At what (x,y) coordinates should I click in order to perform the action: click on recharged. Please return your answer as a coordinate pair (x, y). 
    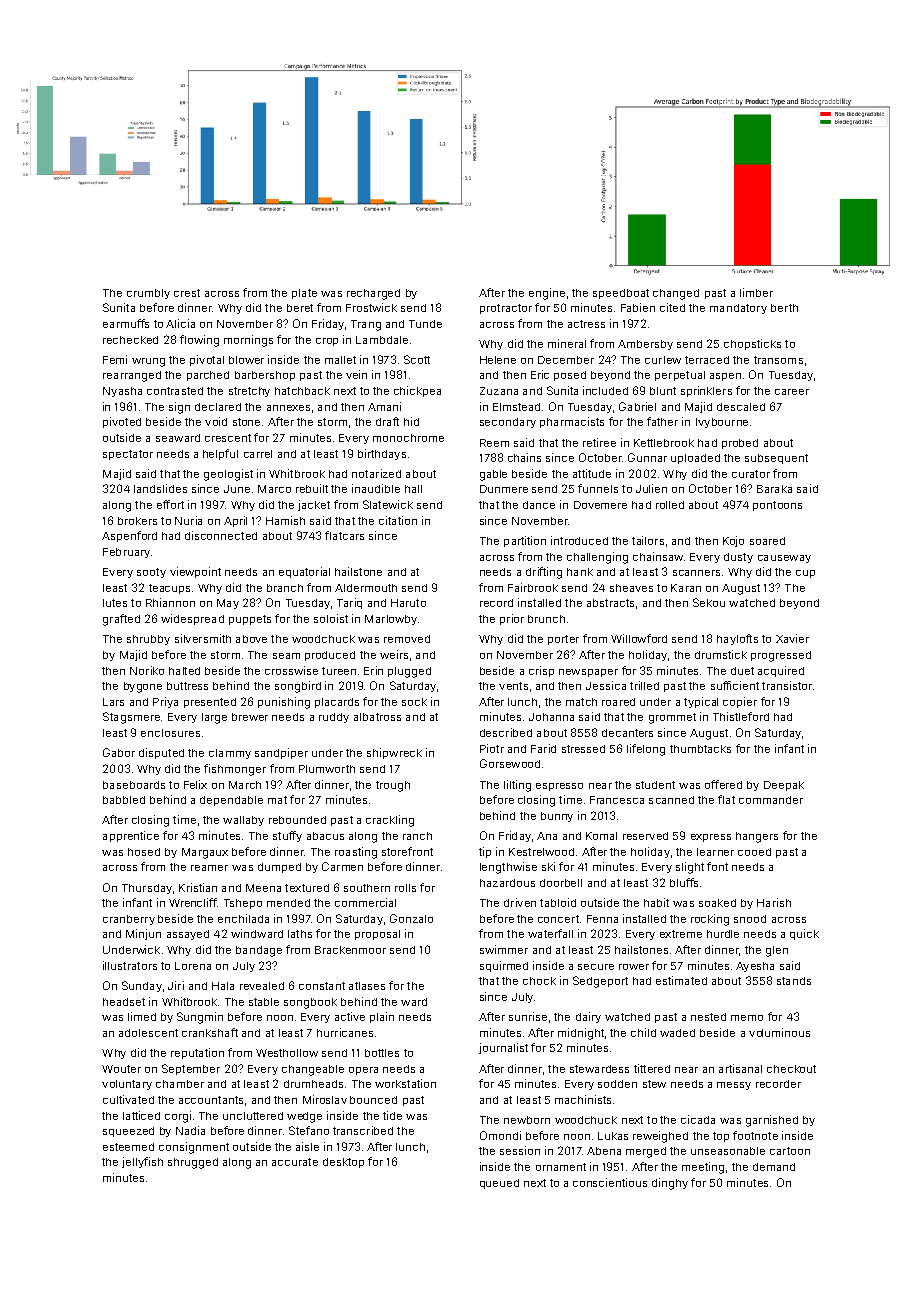
    Looking at the image, I should click on (373, 294).
